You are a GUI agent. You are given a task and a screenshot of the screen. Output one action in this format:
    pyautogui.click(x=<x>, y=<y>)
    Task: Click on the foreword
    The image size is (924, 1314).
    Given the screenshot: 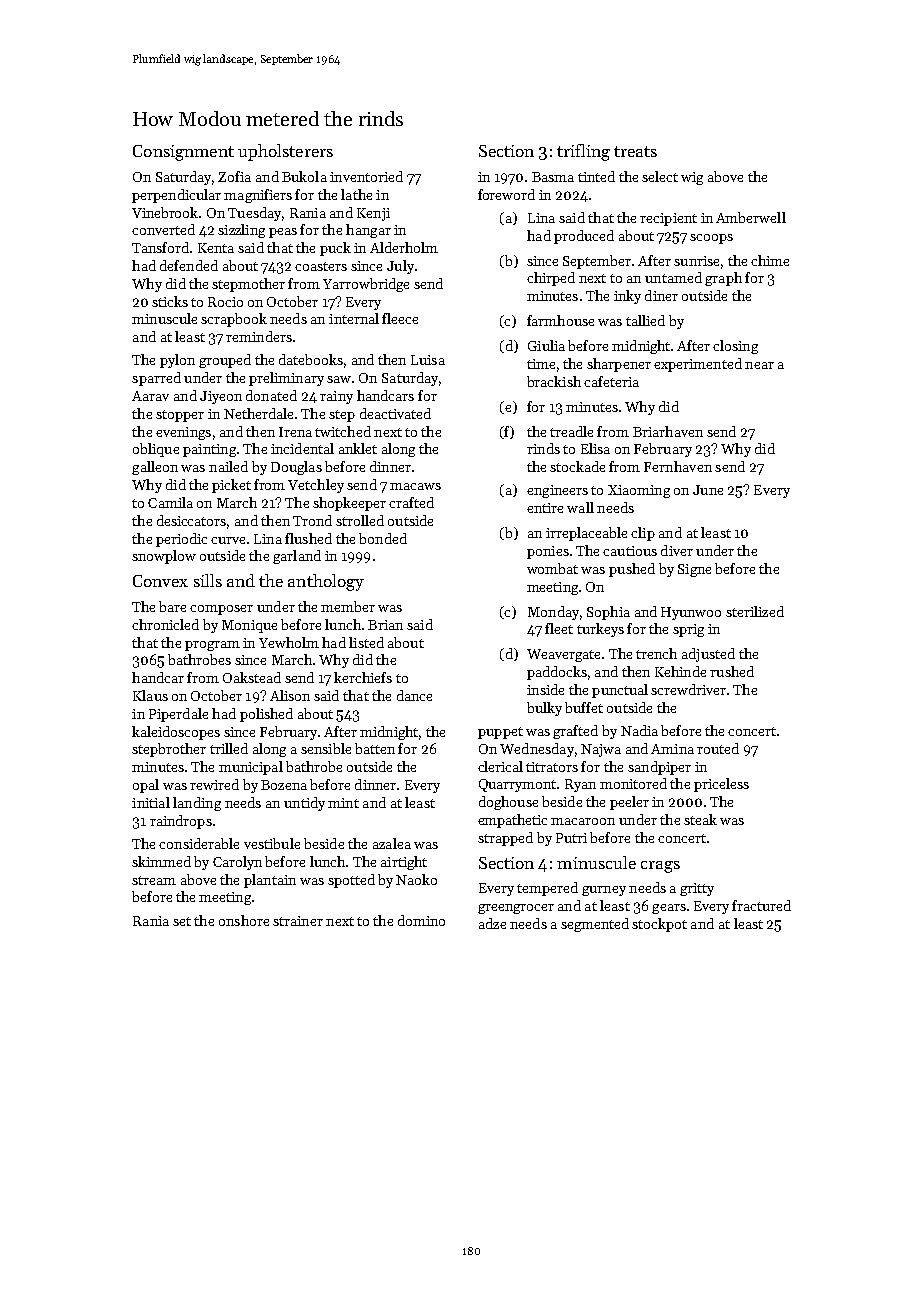 What is the action you would take?
    pyautogui.click(x=506, y=194)
